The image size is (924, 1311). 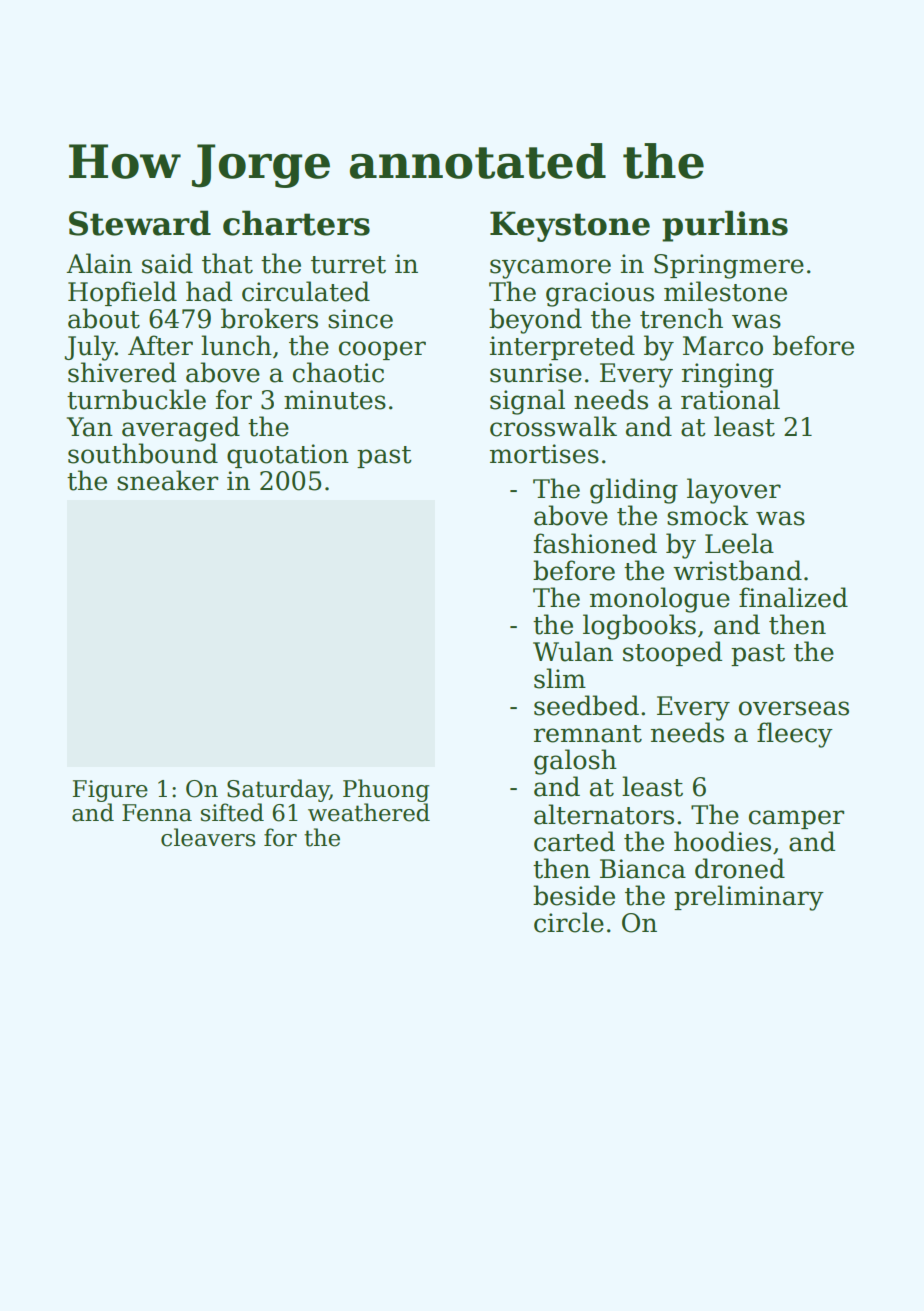 What do you see at coordinates (569, 922) in the screenshot?
I see `circle` at bounding box center [569, 922].
